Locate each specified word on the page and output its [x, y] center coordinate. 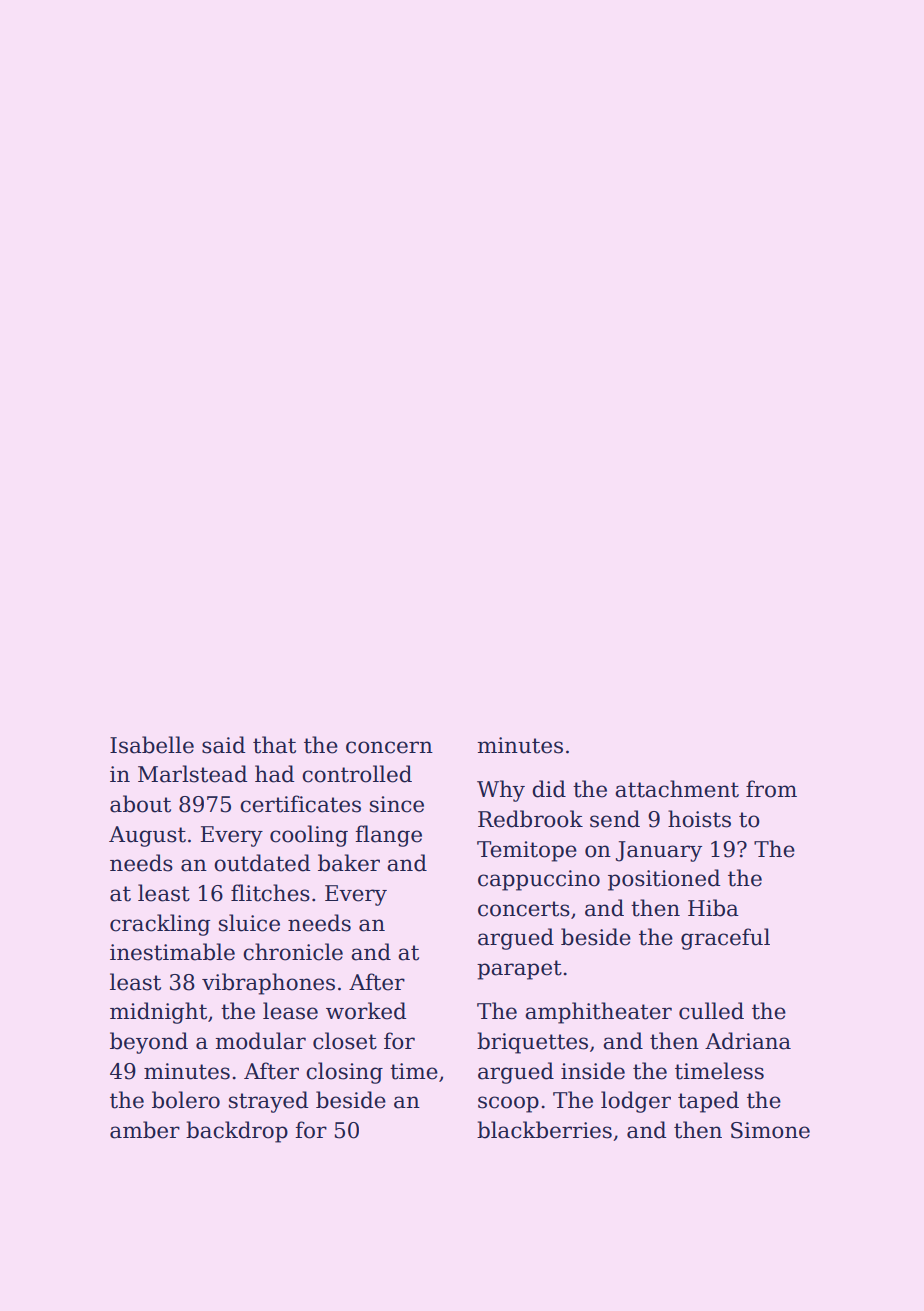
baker [349, 863]
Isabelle [152, 745]
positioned [664, 880]
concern [389, 747]
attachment [677, 789]
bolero [186, 1100]
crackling [160, 925]
